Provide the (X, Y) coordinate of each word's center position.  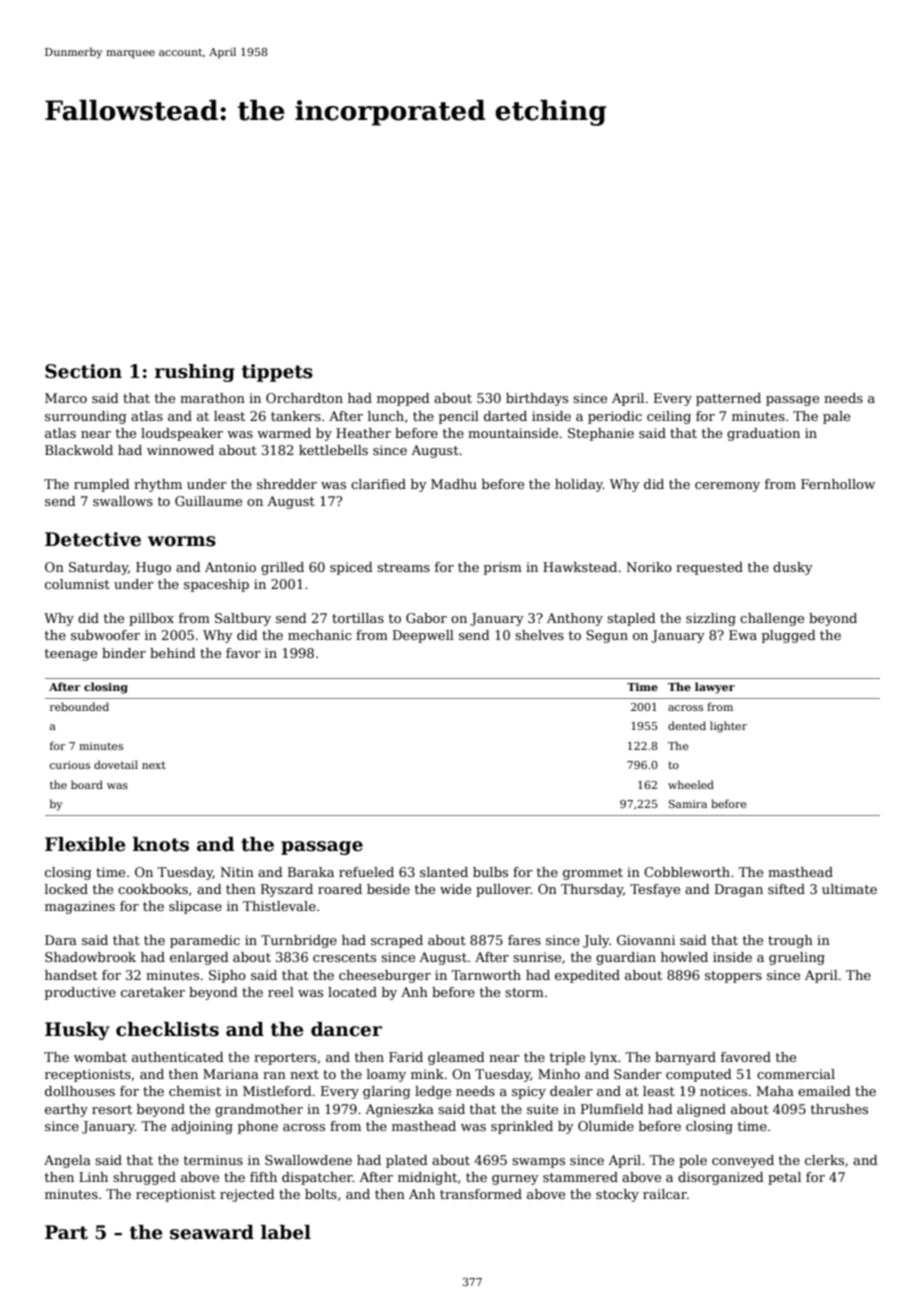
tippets (277, 373)
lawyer (715, 688)
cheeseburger (385, 976)
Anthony (575, 619)
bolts (321, 1194)
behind (173, 653)
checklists (167, 1029)
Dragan (739, 890)
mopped (403, 399)
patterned (728, 399)
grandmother (259, 1110)
